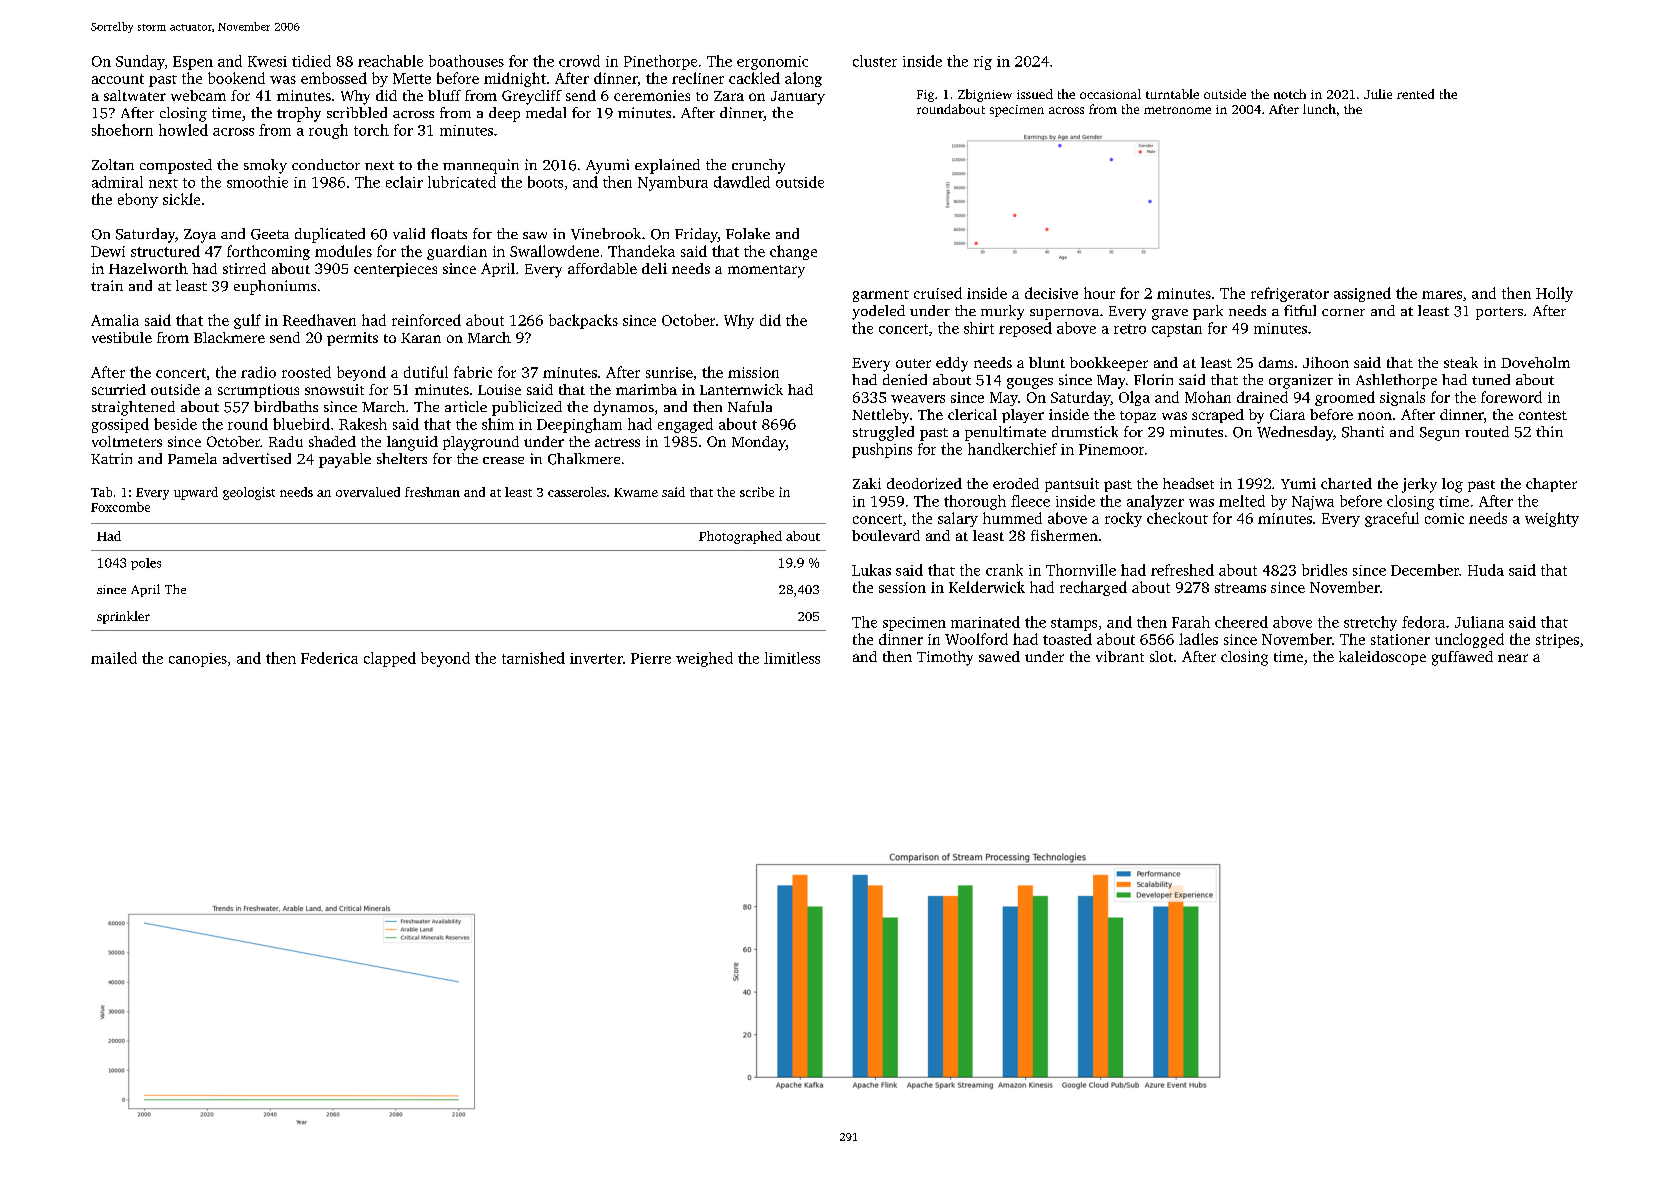 This document has width=1678, height=1186. Describe the element at coordinates (1099, 293) in the document. I see `hour` at that location.
